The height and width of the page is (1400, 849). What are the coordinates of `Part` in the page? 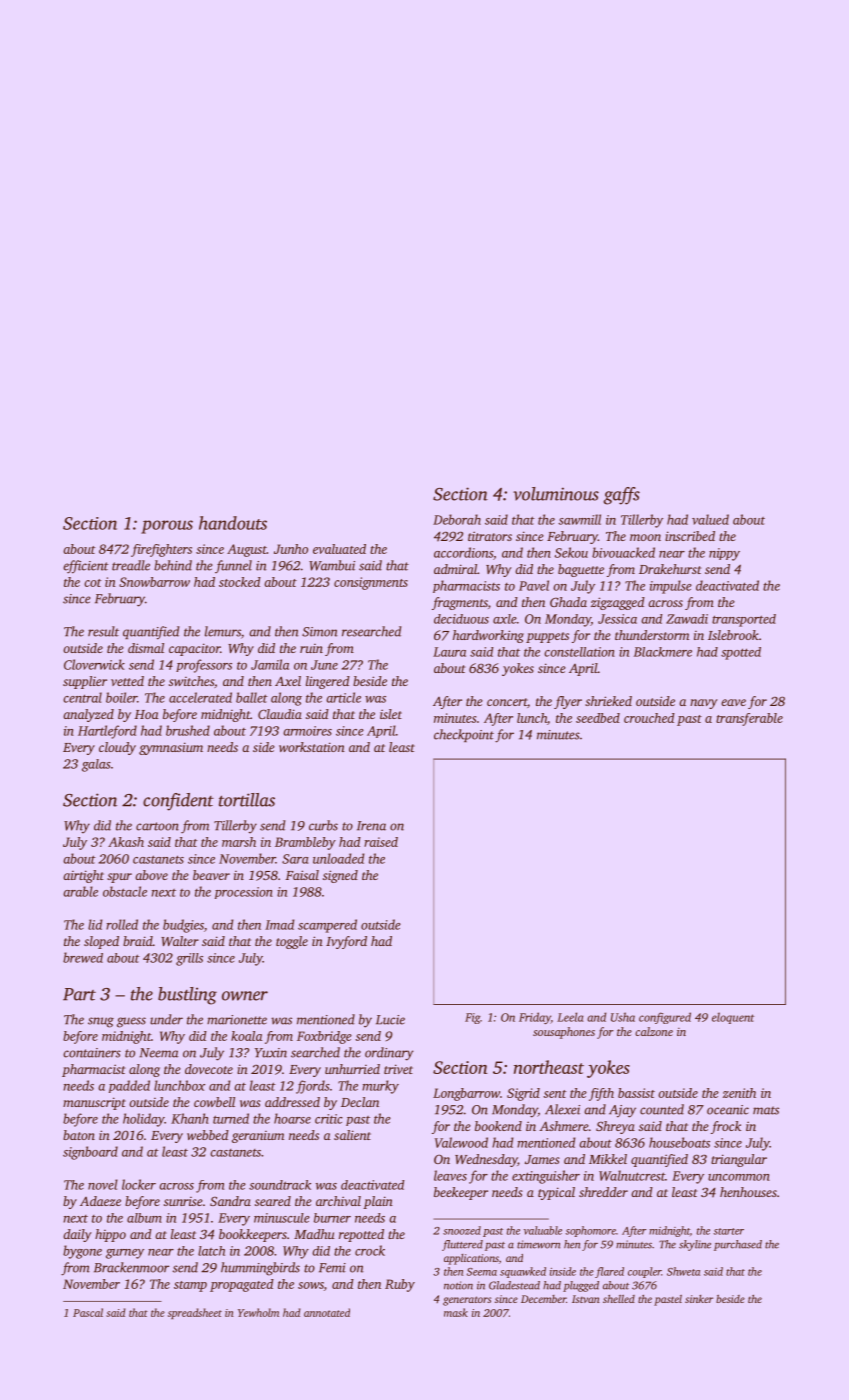 It's located at (79, 994).
